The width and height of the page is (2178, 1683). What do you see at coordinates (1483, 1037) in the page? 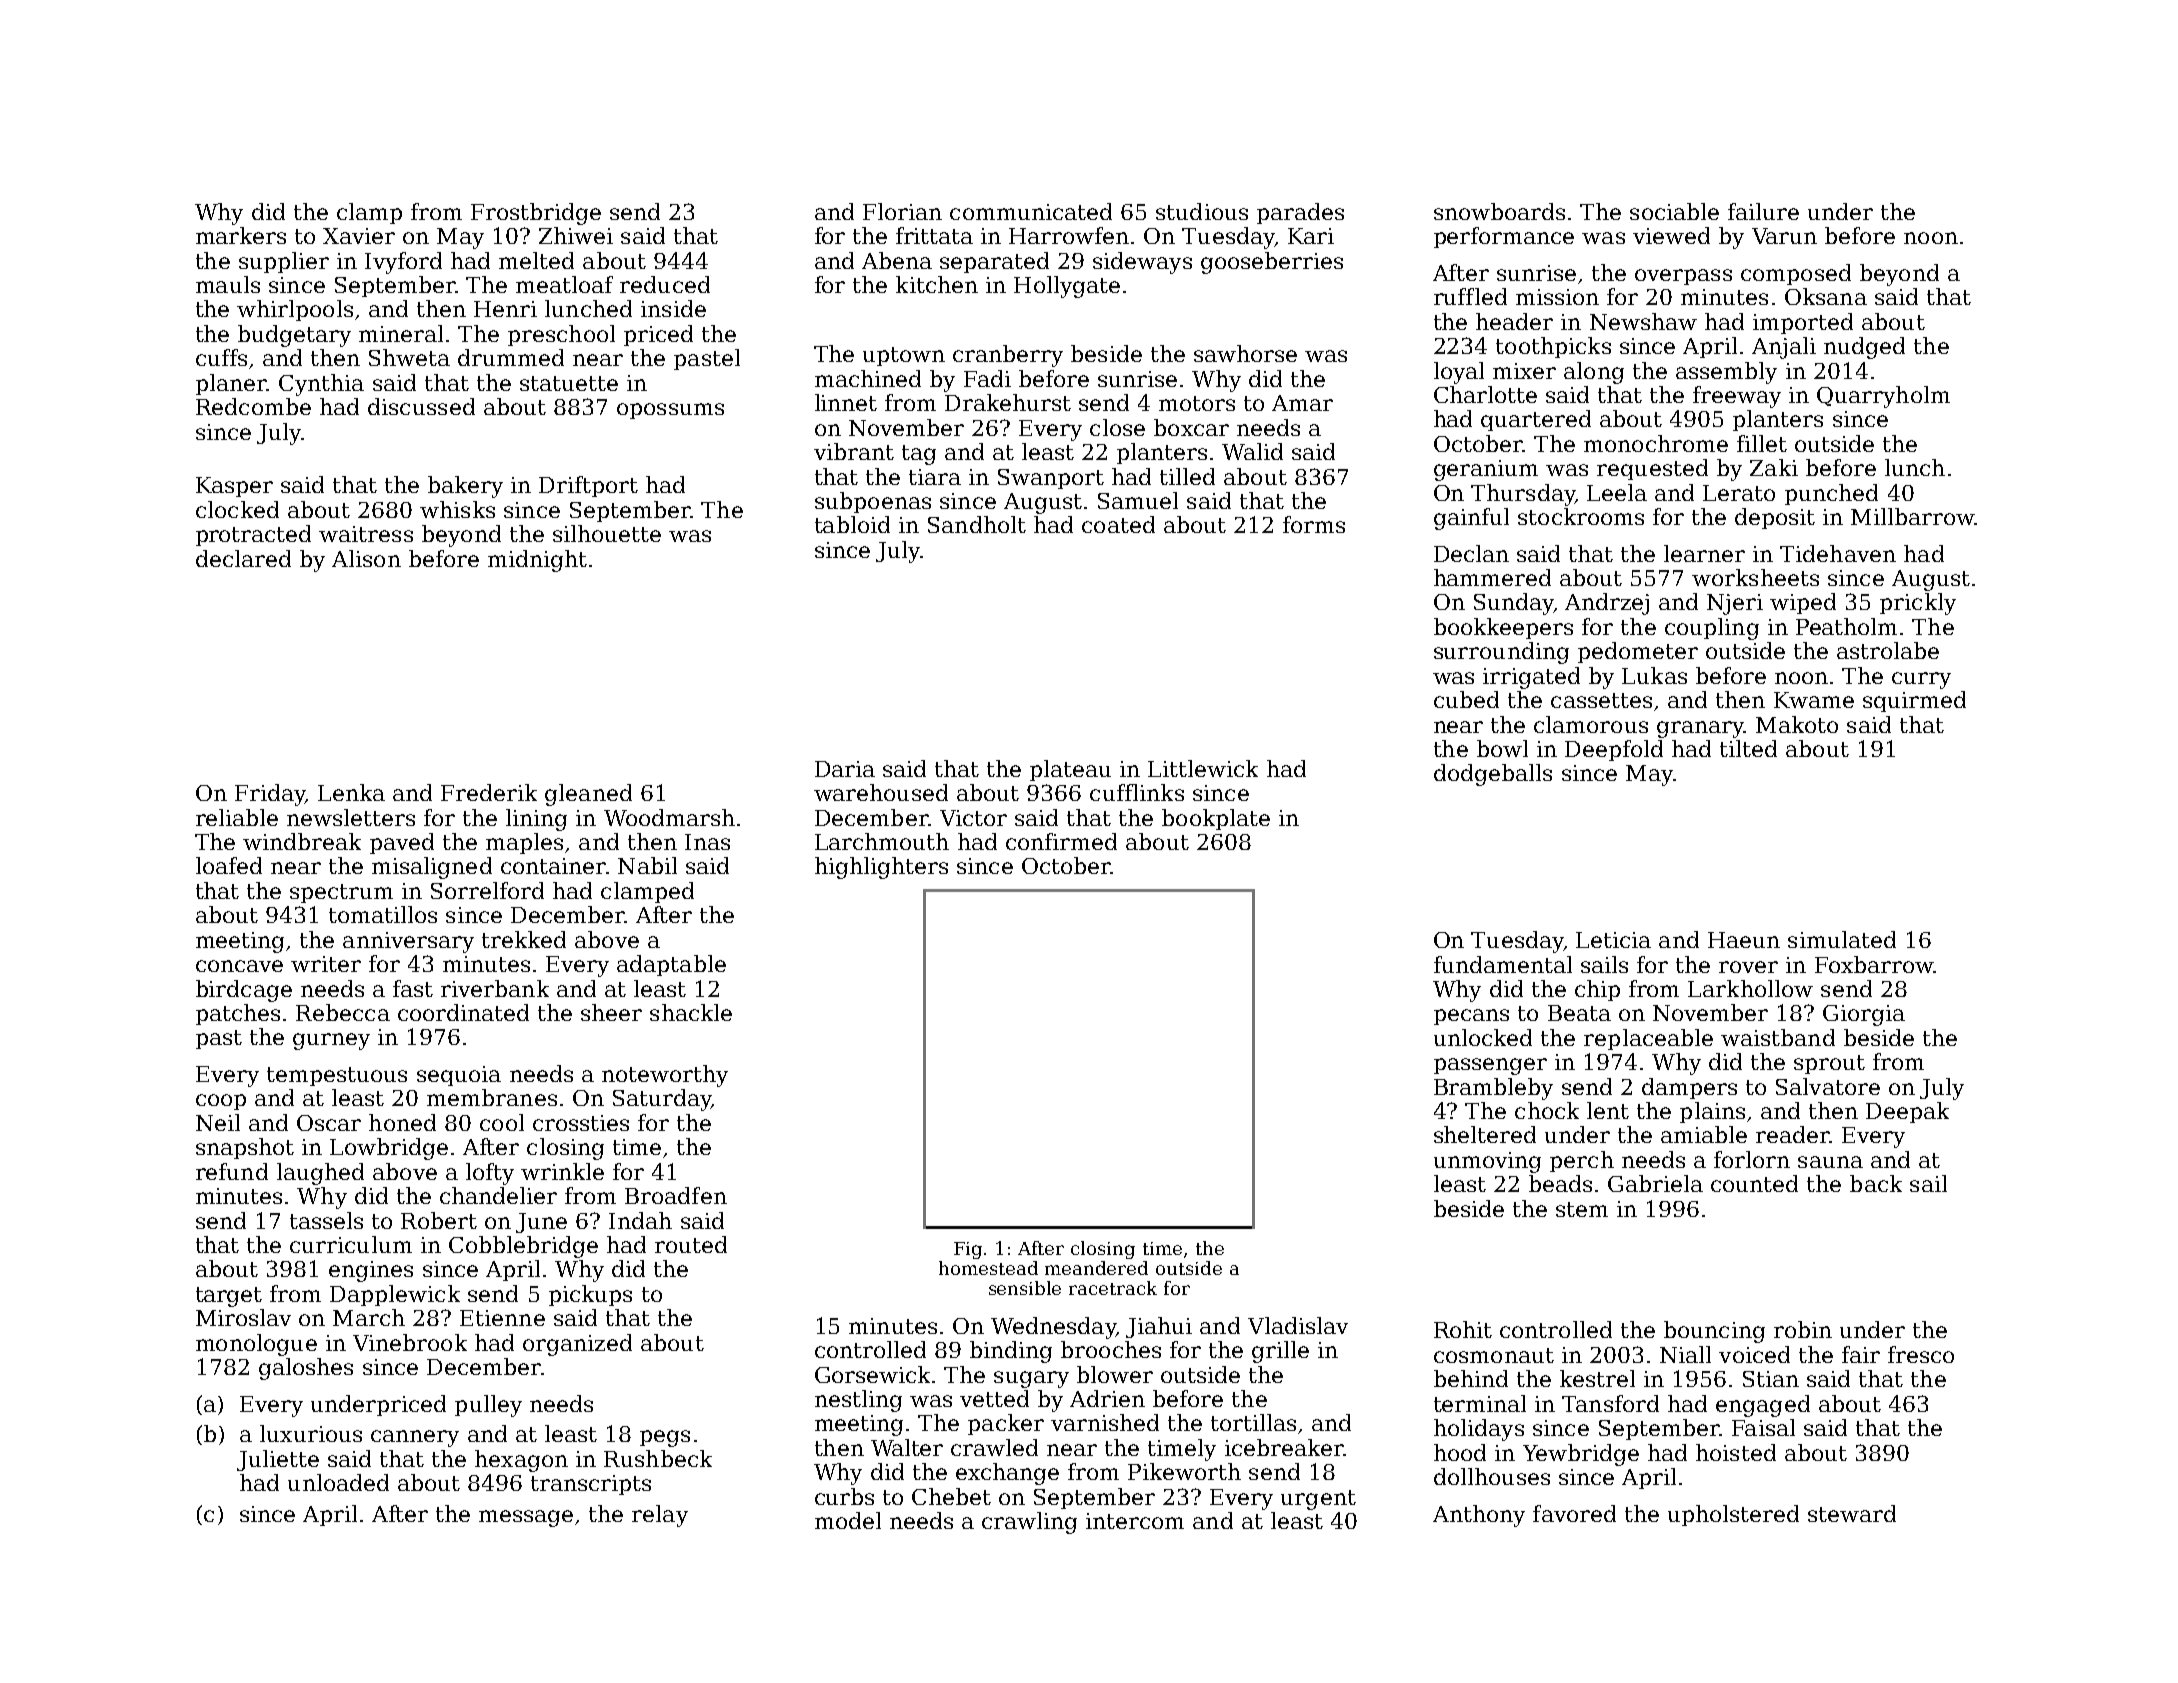
I see `unlocked` at bounding box center [1483, 1037].
